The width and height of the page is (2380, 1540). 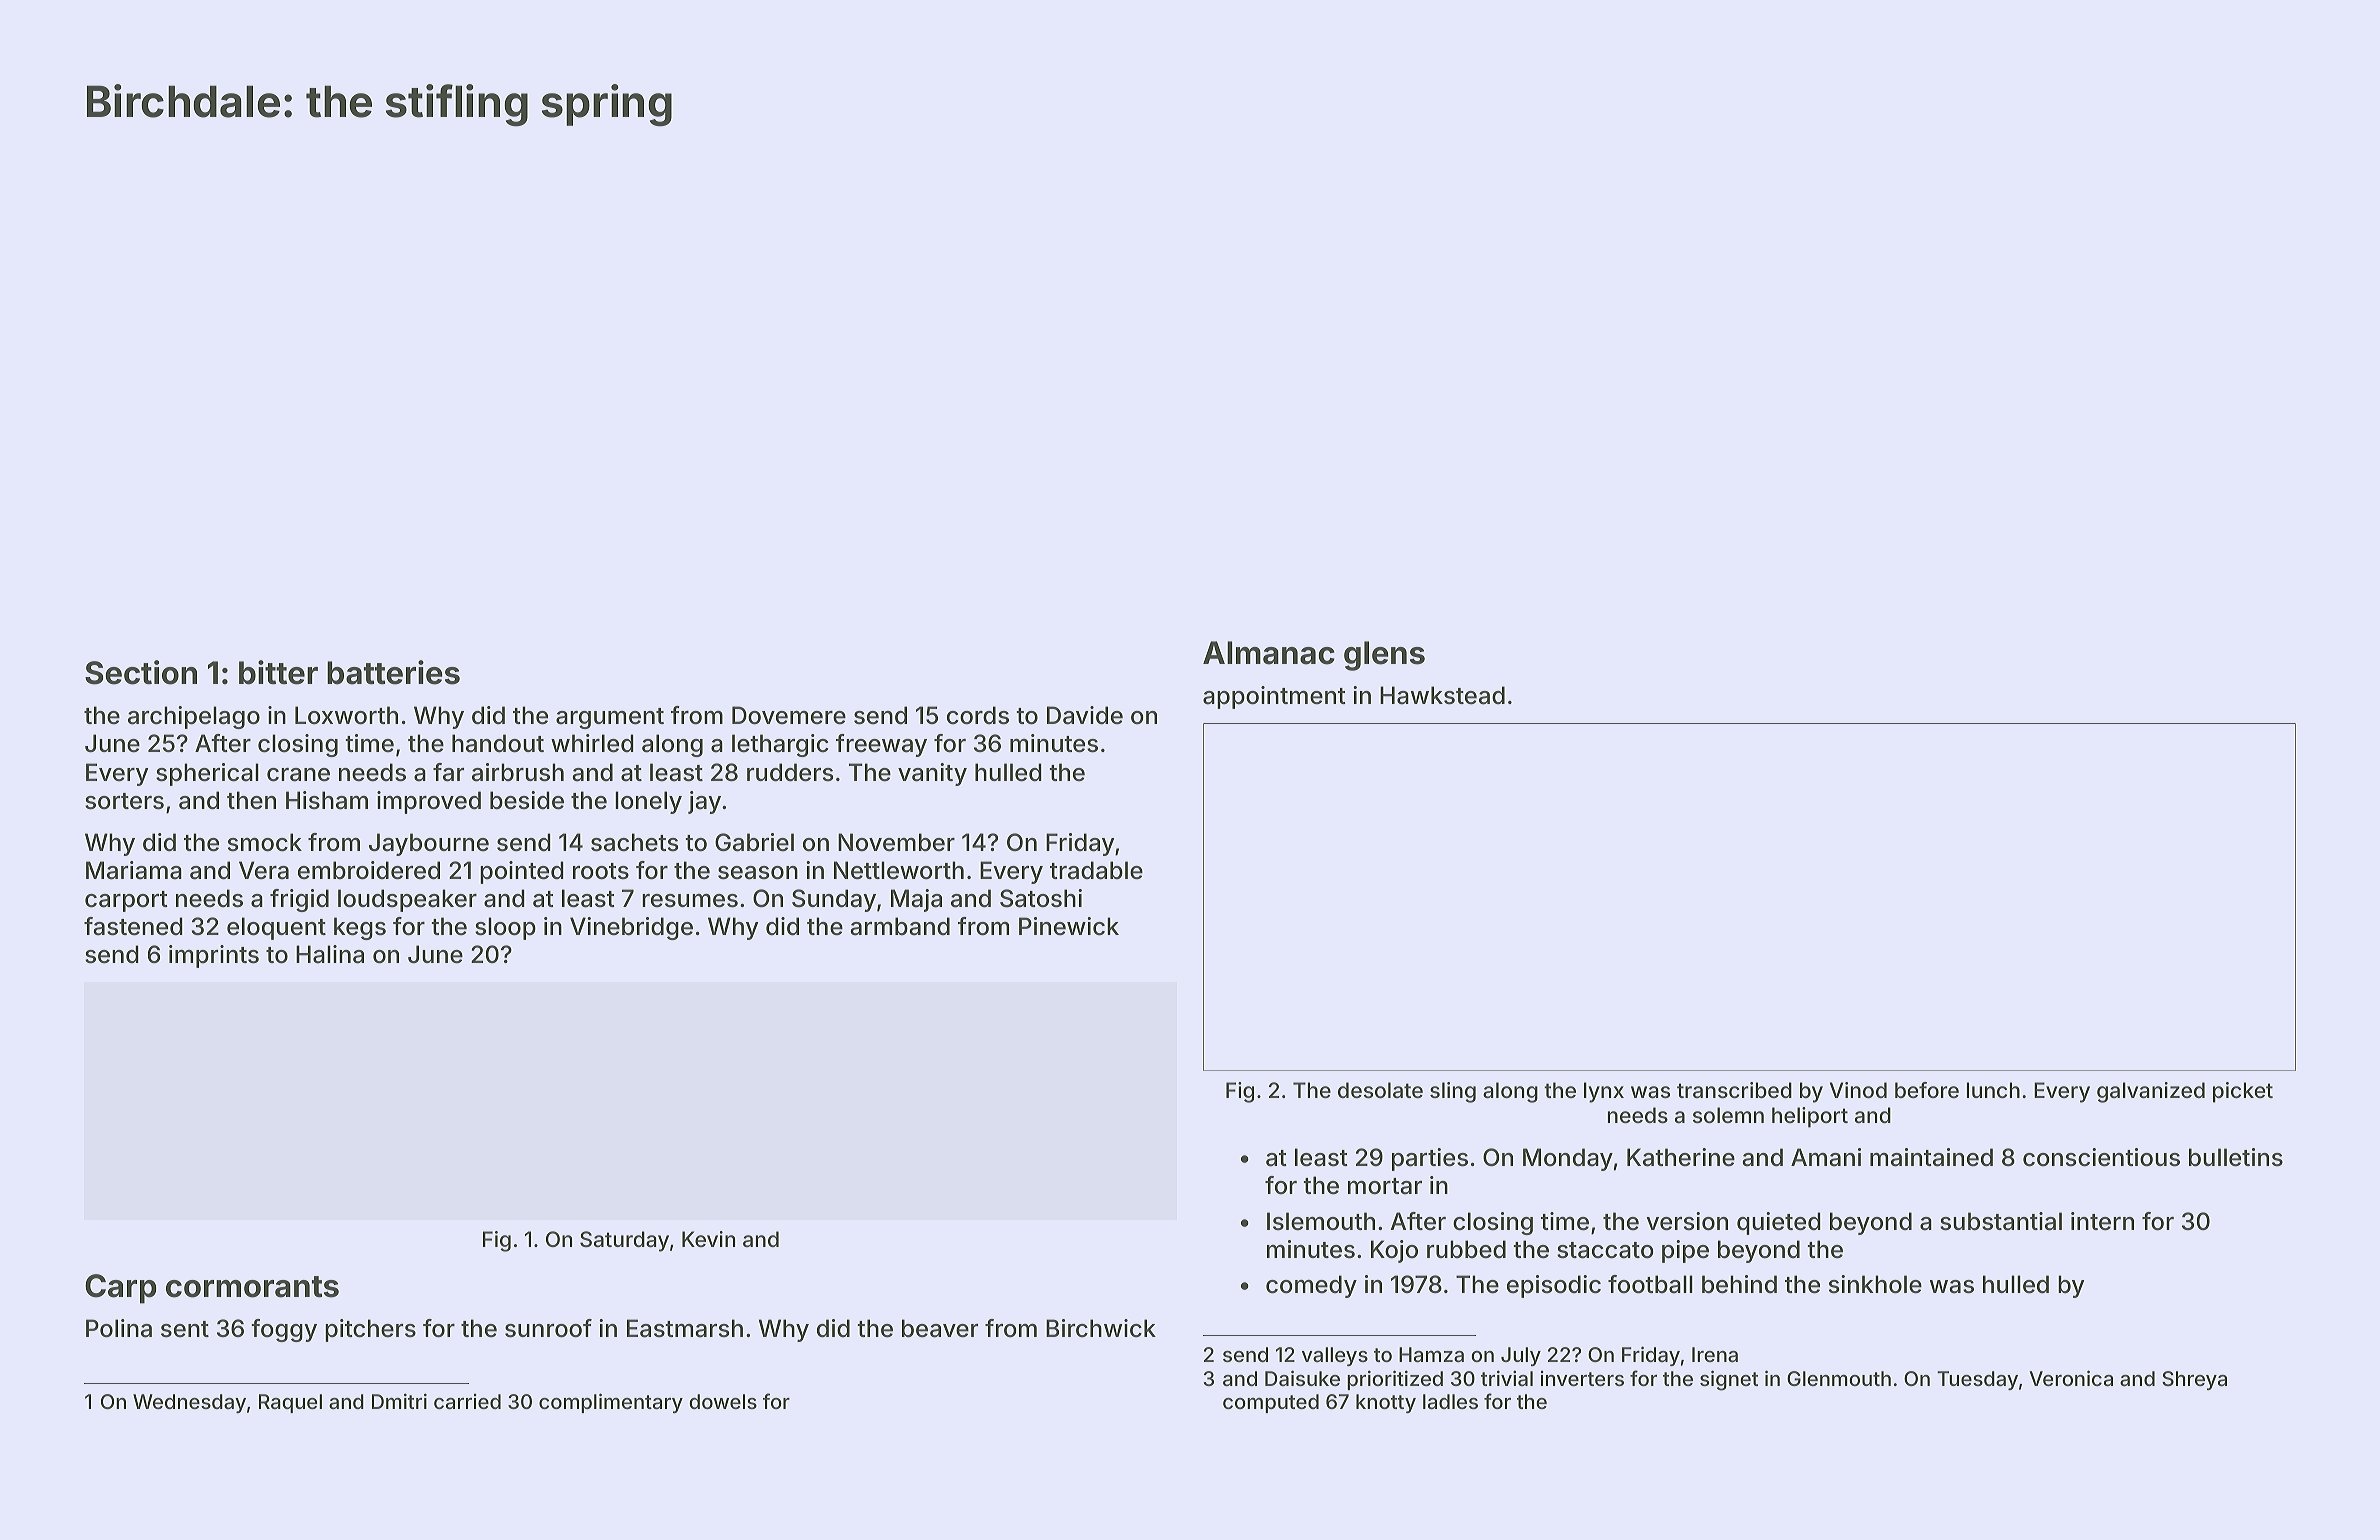 I want to click on Hamza, so click(x=1431, y=1354).
